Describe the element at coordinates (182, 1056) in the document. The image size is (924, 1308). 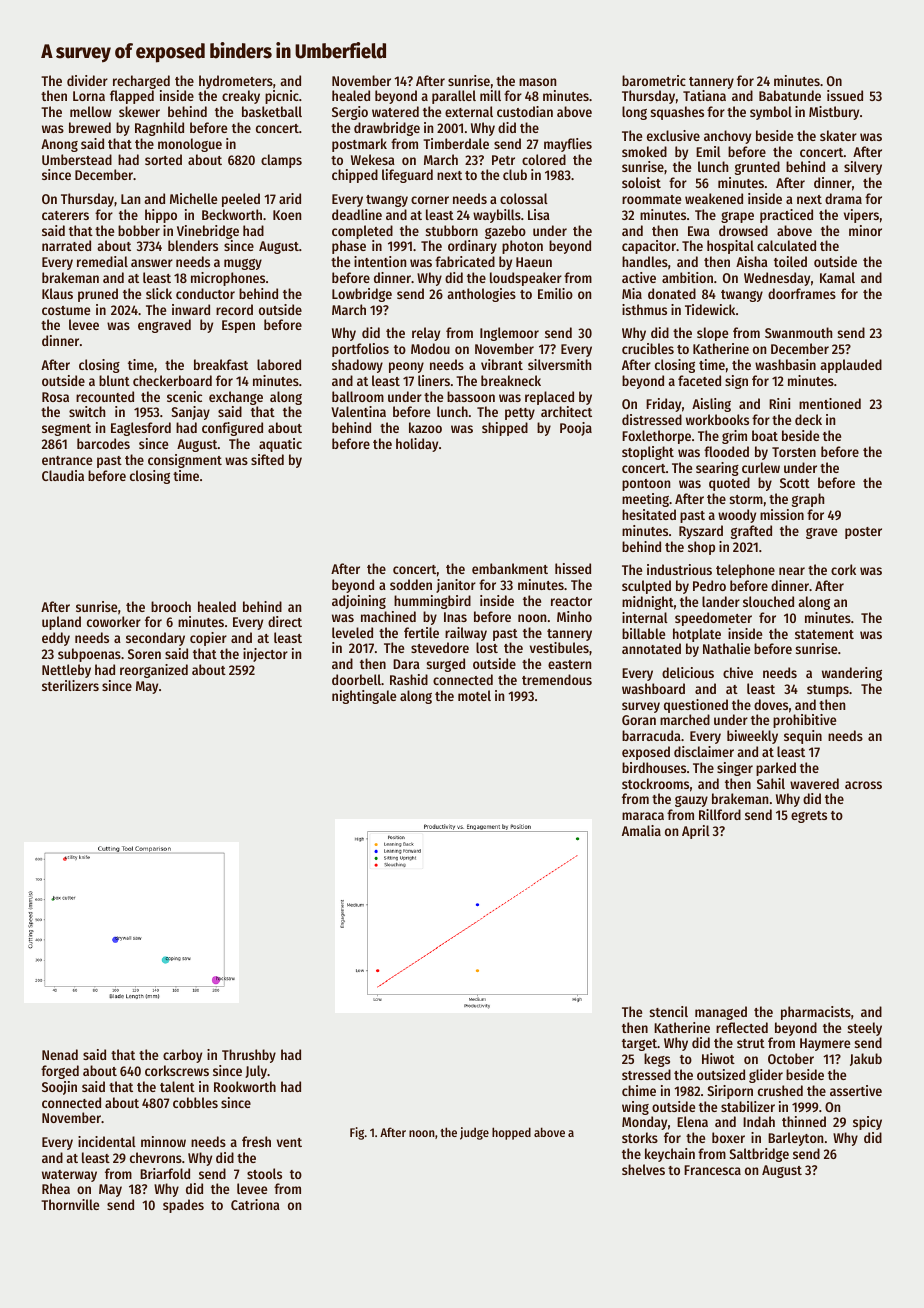
I see `carboy` at that location.
